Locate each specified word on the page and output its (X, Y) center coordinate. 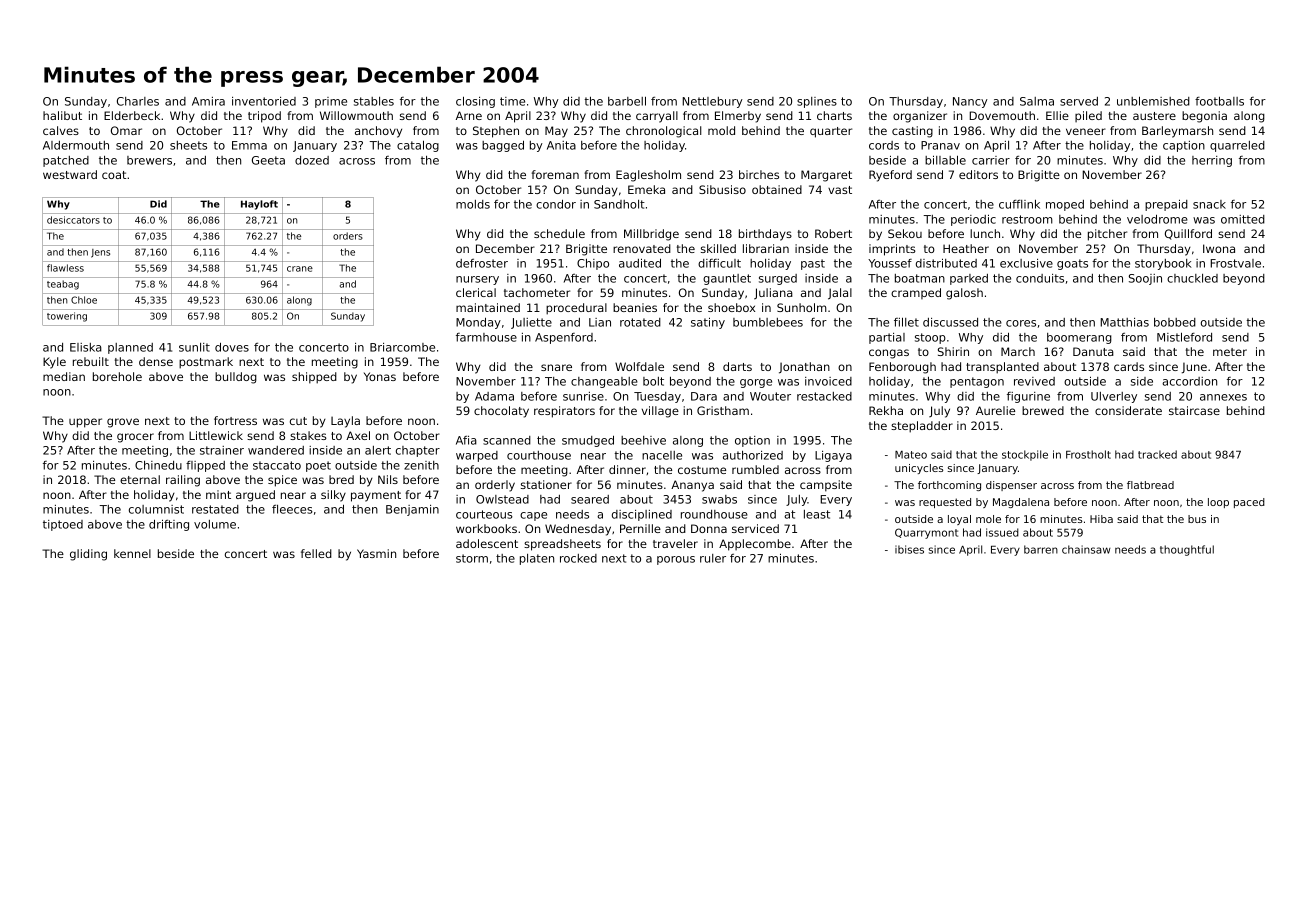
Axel (358, 435)
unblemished (1153, 101)
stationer (546, 484)
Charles (138, 101)
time (512, 101)
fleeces (292, 509)
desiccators (73, 220)
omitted (1243, 219)
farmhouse (486, 337)
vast (840, 190)
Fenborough (902, 368)
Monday (478, 323)
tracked (1157, 454)
